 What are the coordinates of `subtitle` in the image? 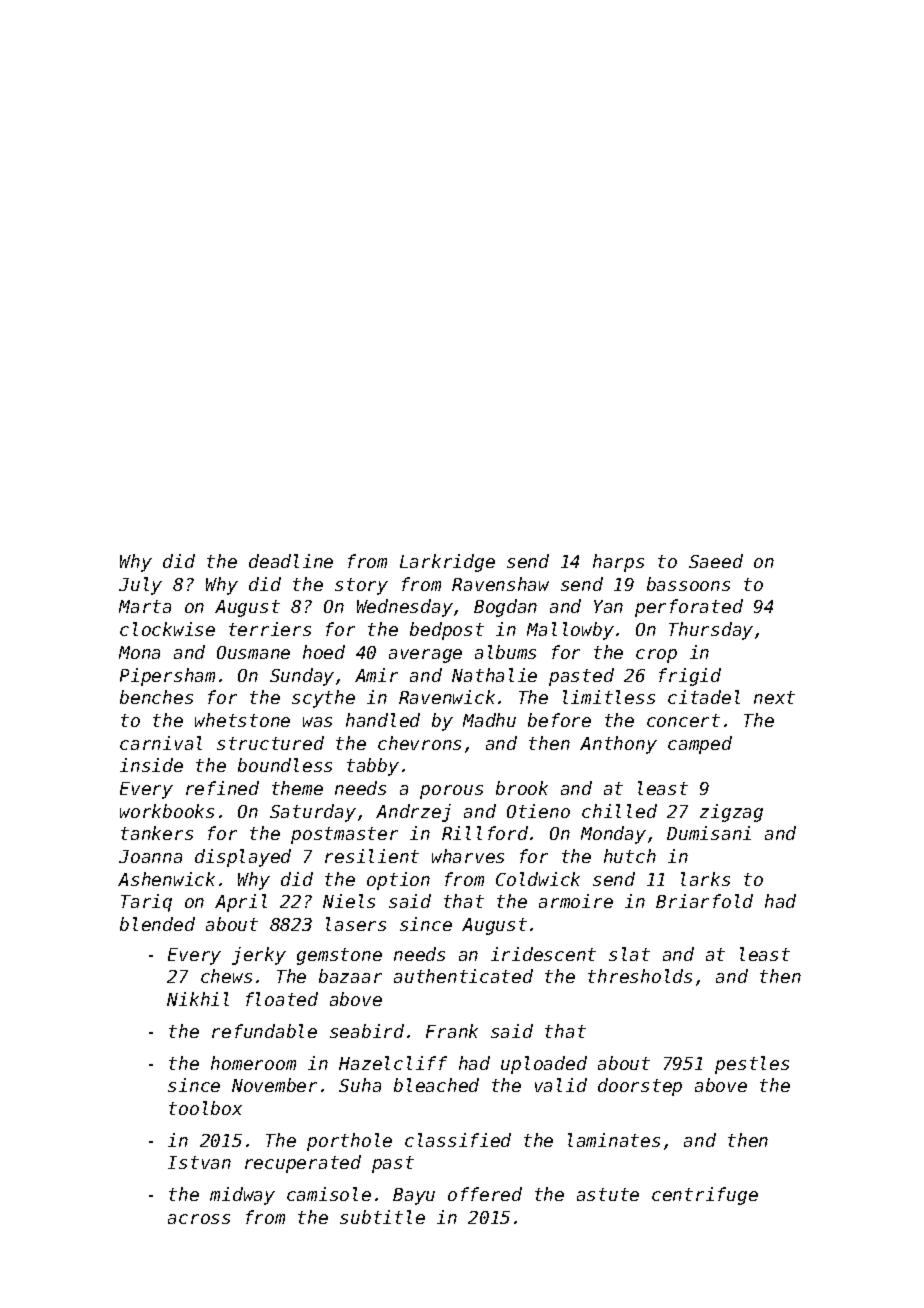 It's located at (382, 1217).
